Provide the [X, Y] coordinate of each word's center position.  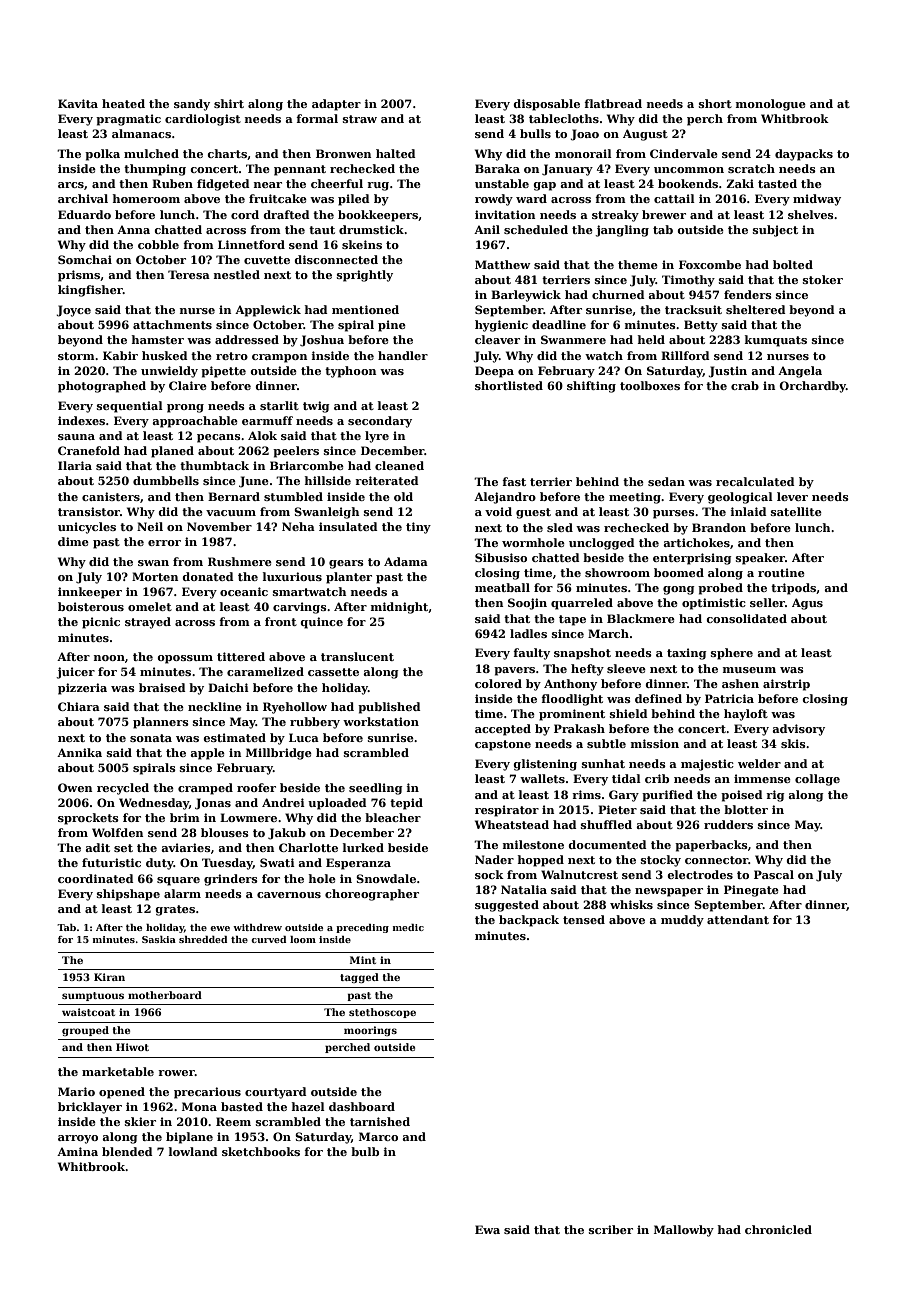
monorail [583, 153]
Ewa [487, 1229]
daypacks [804, 155]
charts [227, 153]
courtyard [276, 1093]
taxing [687, 654]
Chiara [79, 706]
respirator [507, 811]
